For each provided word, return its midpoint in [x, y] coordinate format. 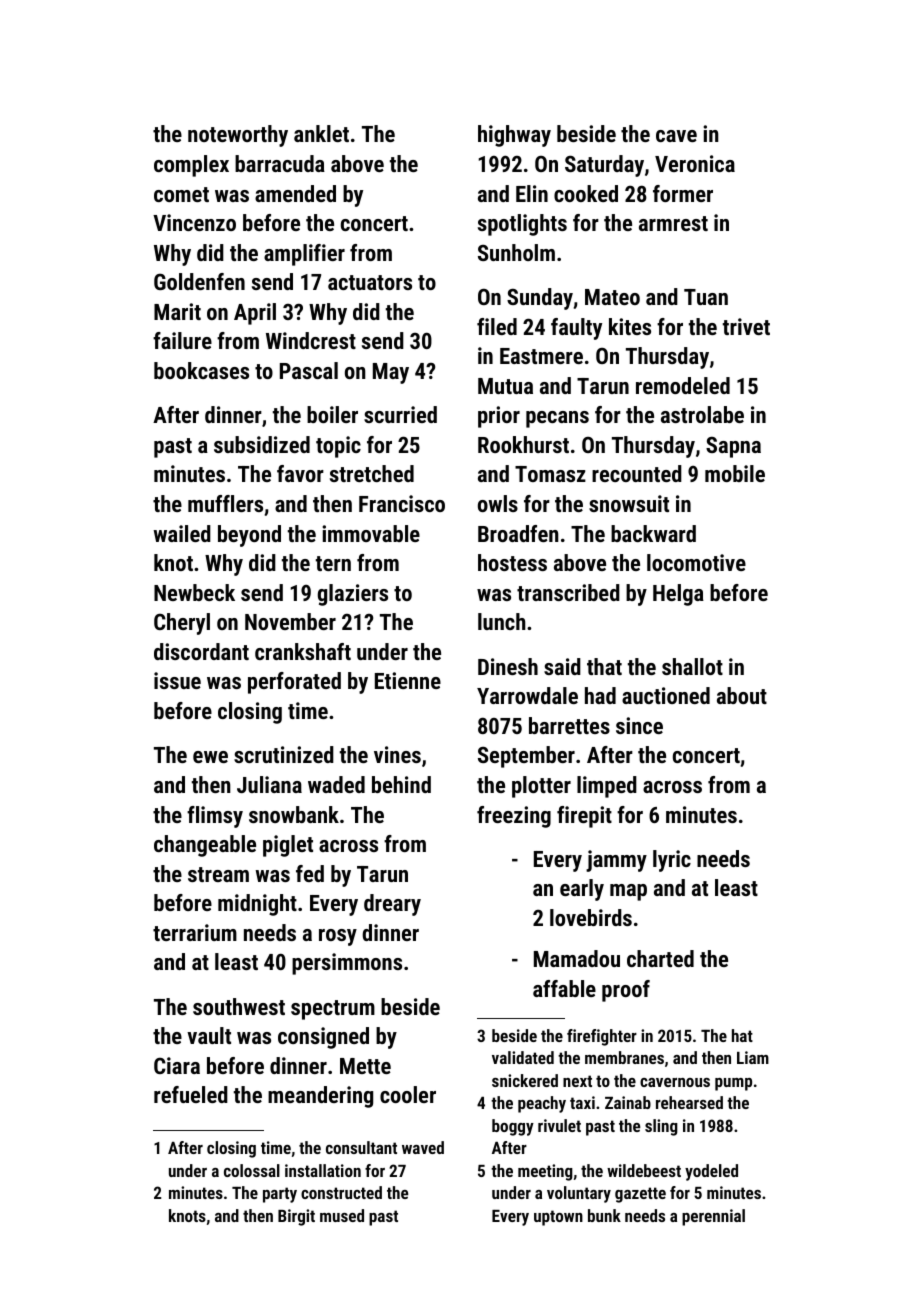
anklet [321, 133]
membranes [624, 1057]
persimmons [347, 964]
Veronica [695, 163]
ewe [210, 757]
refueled [191, 1094]
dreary [392, 905]
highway [514, 136]
